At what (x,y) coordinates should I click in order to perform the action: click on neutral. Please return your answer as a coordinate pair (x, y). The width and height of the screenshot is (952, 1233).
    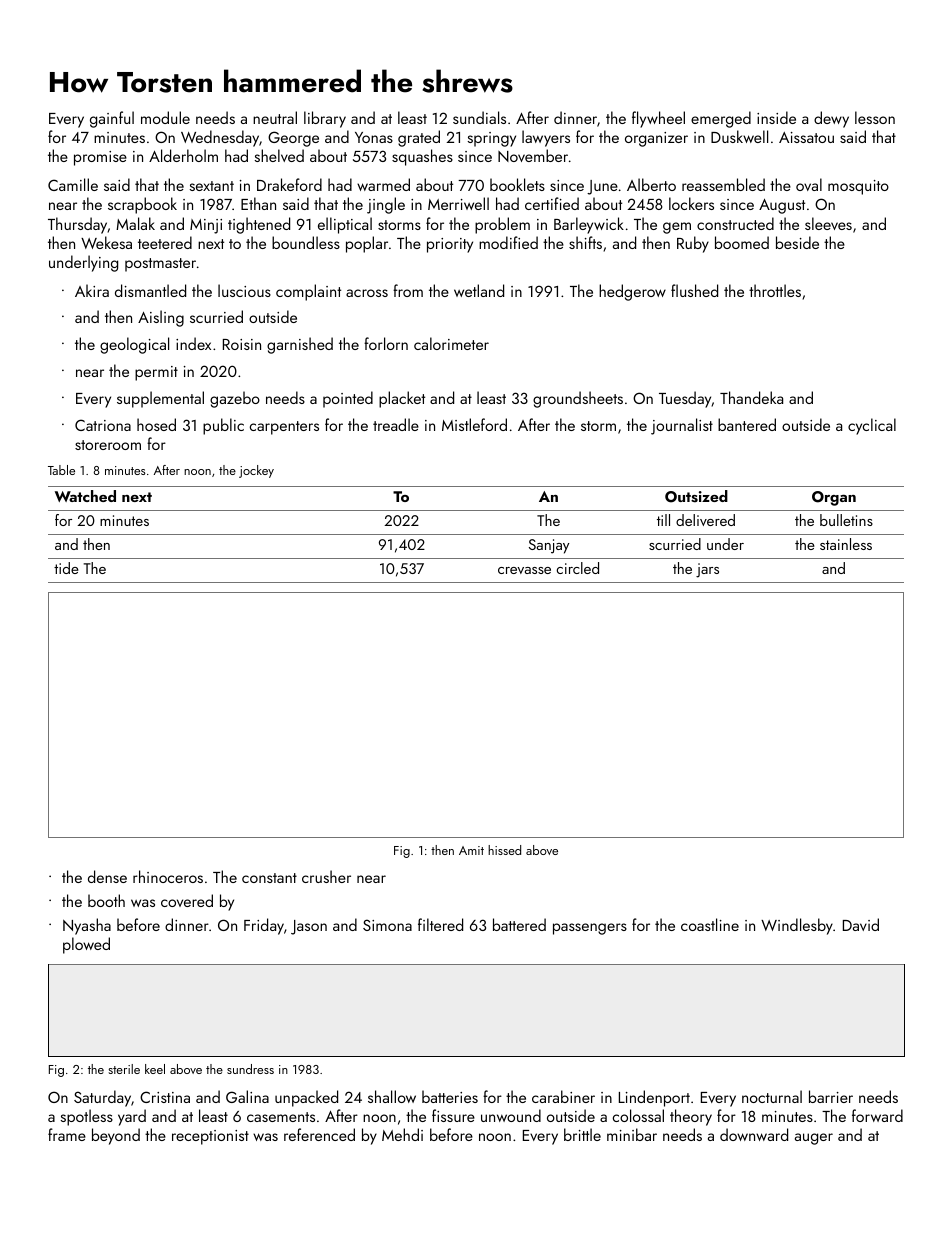
    Looking at the image, I should click on (275, 117).
